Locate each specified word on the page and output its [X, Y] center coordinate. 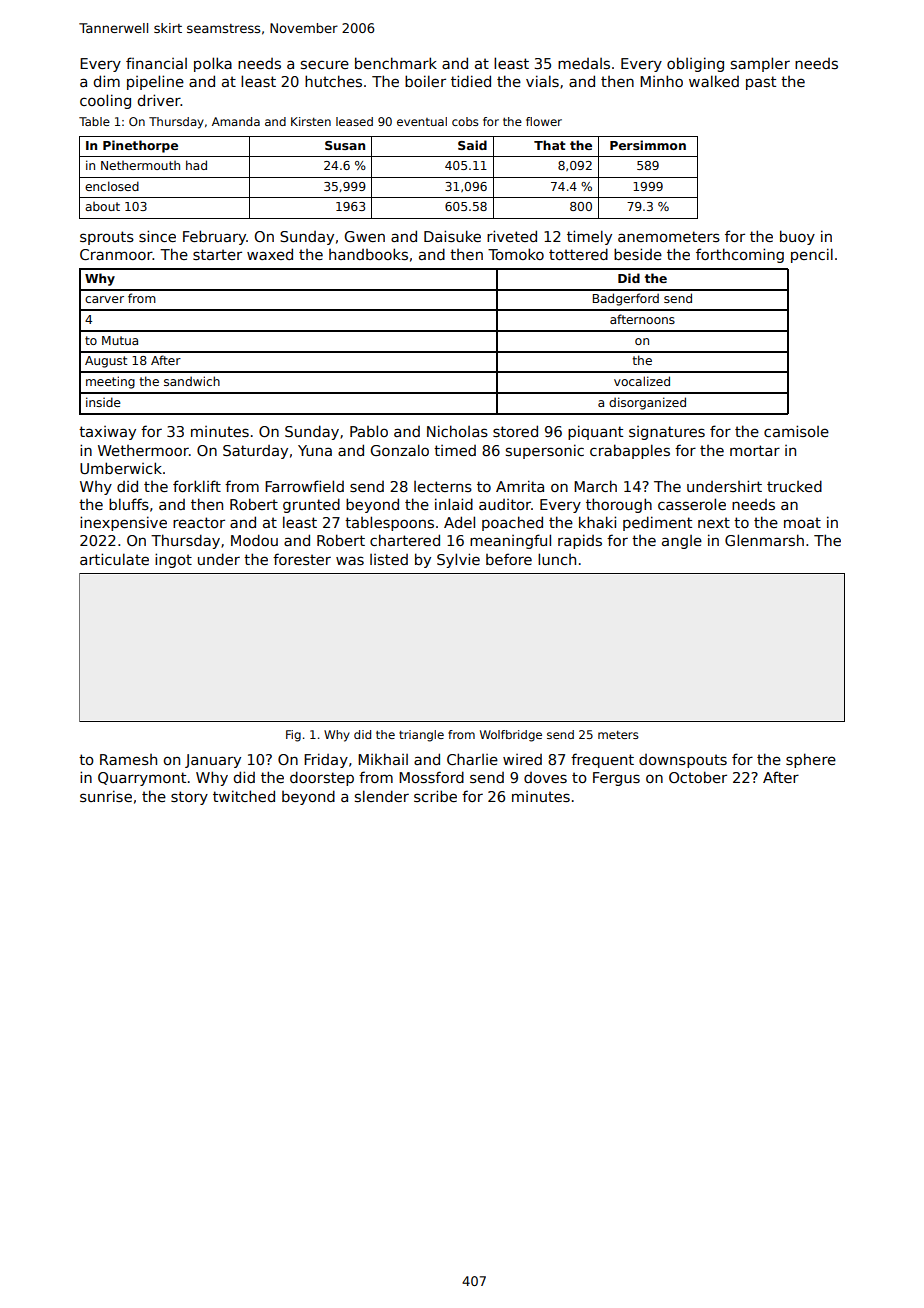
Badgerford [626, 299]
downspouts [683, 761]
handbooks [368, 254]
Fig [293, 736]
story [189, 798]
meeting [110, 382]
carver [104, 299]
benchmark [396, 63]
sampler [760, 64]
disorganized [647, 403]
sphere [811, 760]
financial [156, 63]
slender [382, 796]
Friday [326, 760]
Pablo [369, 431]
